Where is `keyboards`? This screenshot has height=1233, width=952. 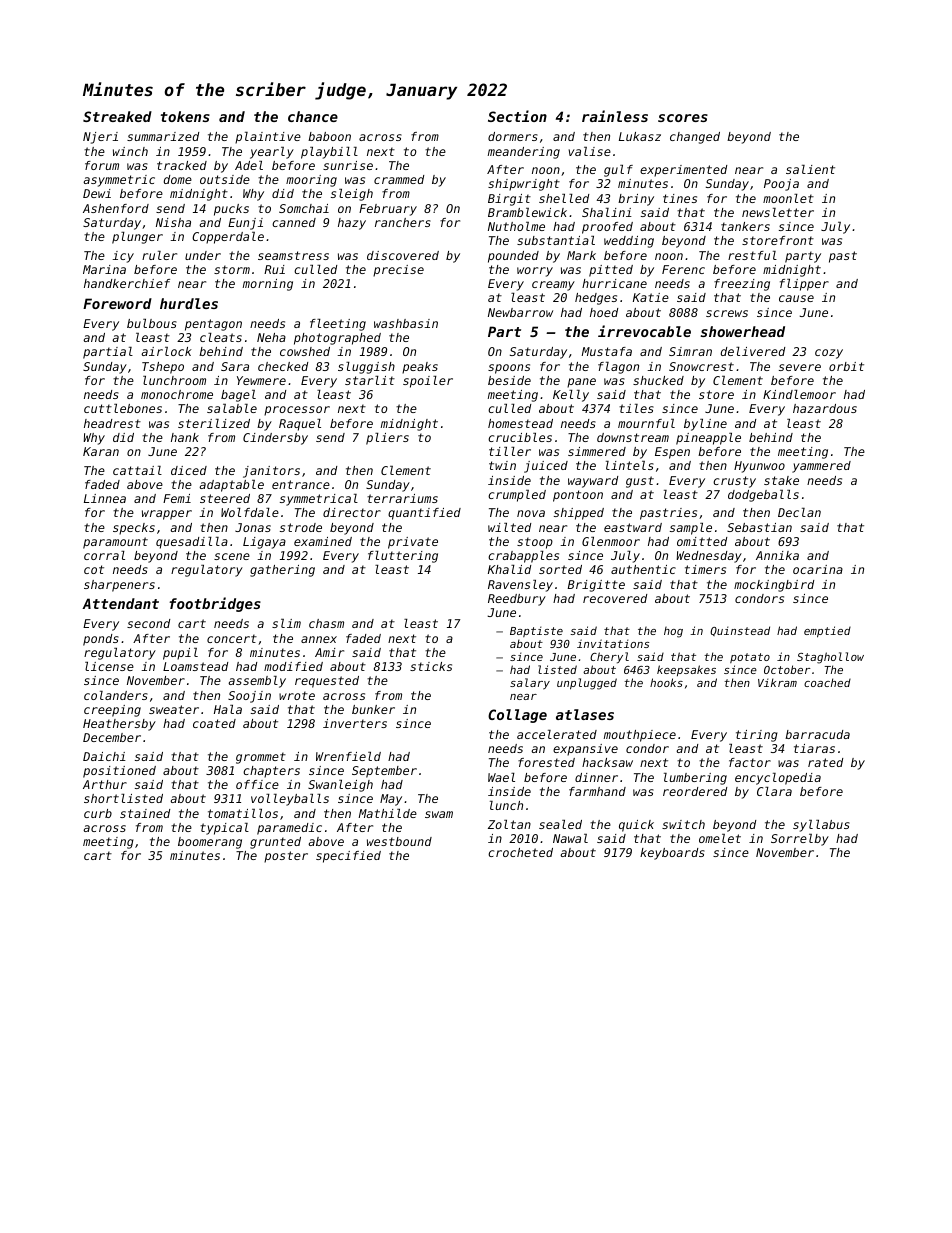 keyboards is located at coordinates (672, 854).
